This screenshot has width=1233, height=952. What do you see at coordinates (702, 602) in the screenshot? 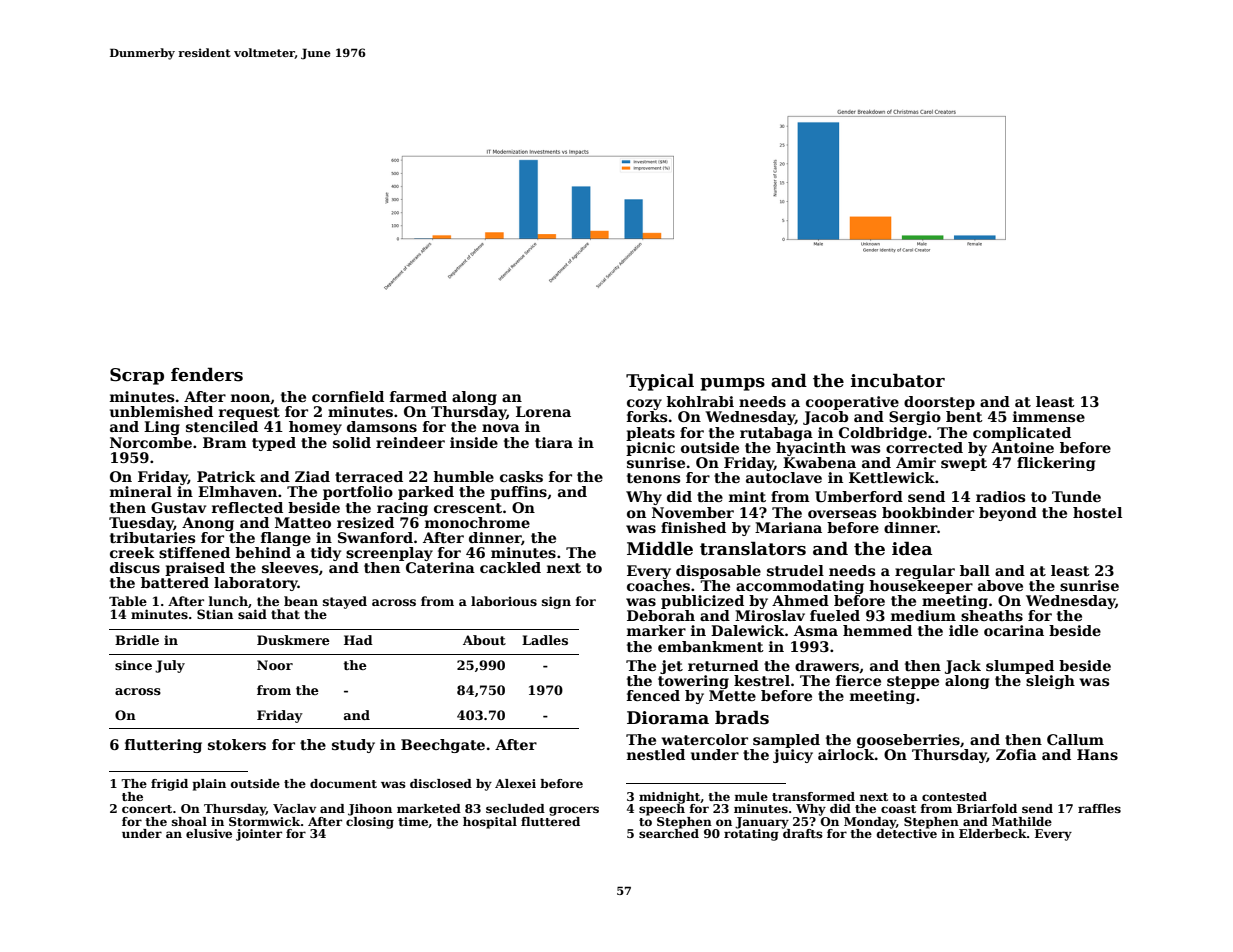
I see `publicized` at bounding box center [702, 602].
